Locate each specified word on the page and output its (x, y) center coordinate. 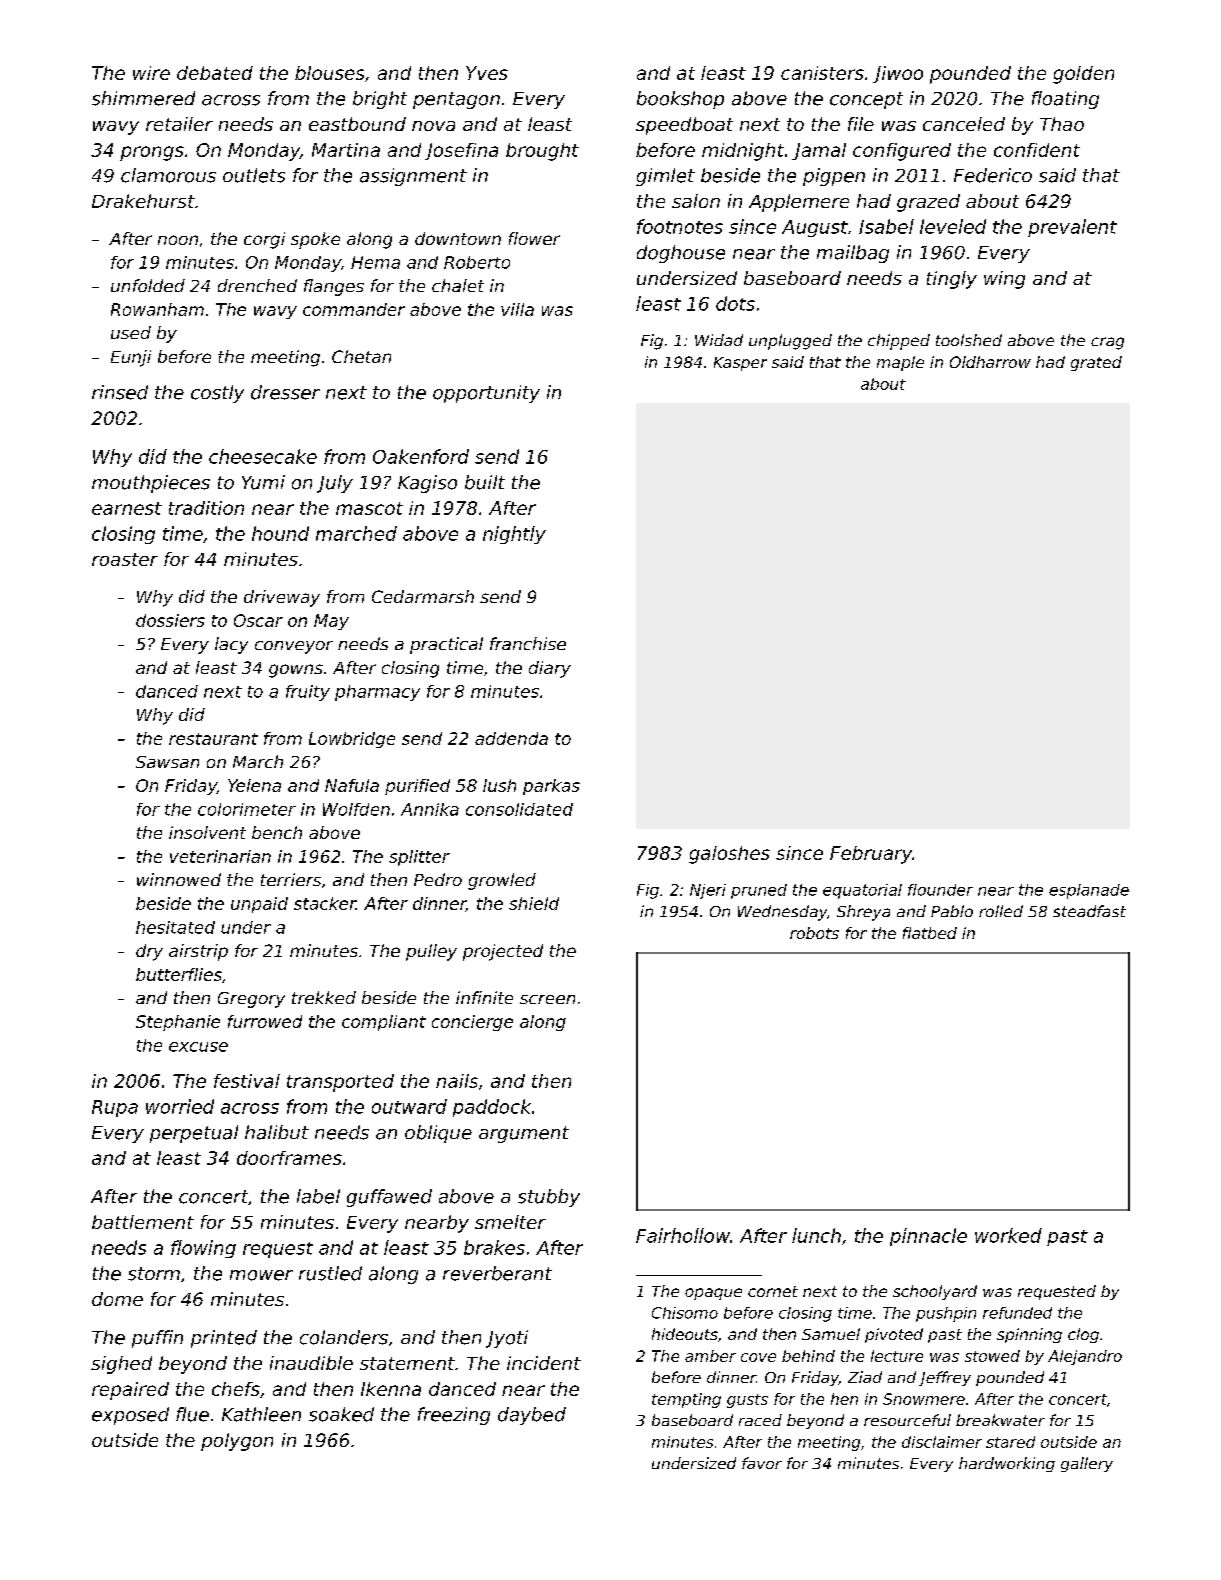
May (331, 622)
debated (215, 73)
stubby (549, 1198)
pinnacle (928, 1237)
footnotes (680, 226)
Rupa (115, 1108)
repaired (130, 1391)
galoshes (729, 855)
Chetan (361, 356)
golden (1083, 75)
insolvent (207, 832)
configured (902, 152)
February (871, 855)
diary (550, 669)
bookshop (680, 100)
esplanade (1089, 891)
